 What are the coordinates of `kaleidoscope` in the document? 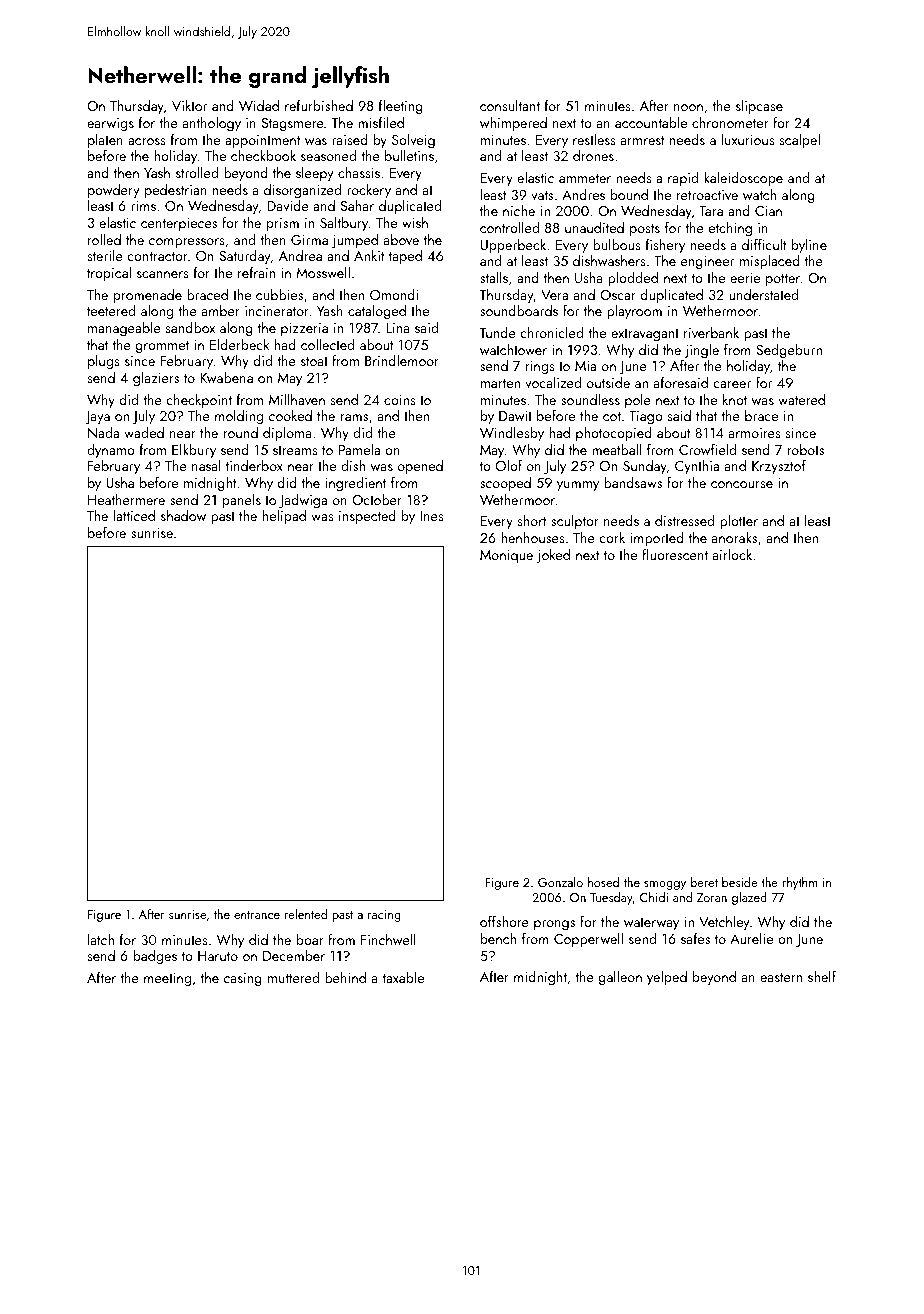 It's located at (743, 179).
